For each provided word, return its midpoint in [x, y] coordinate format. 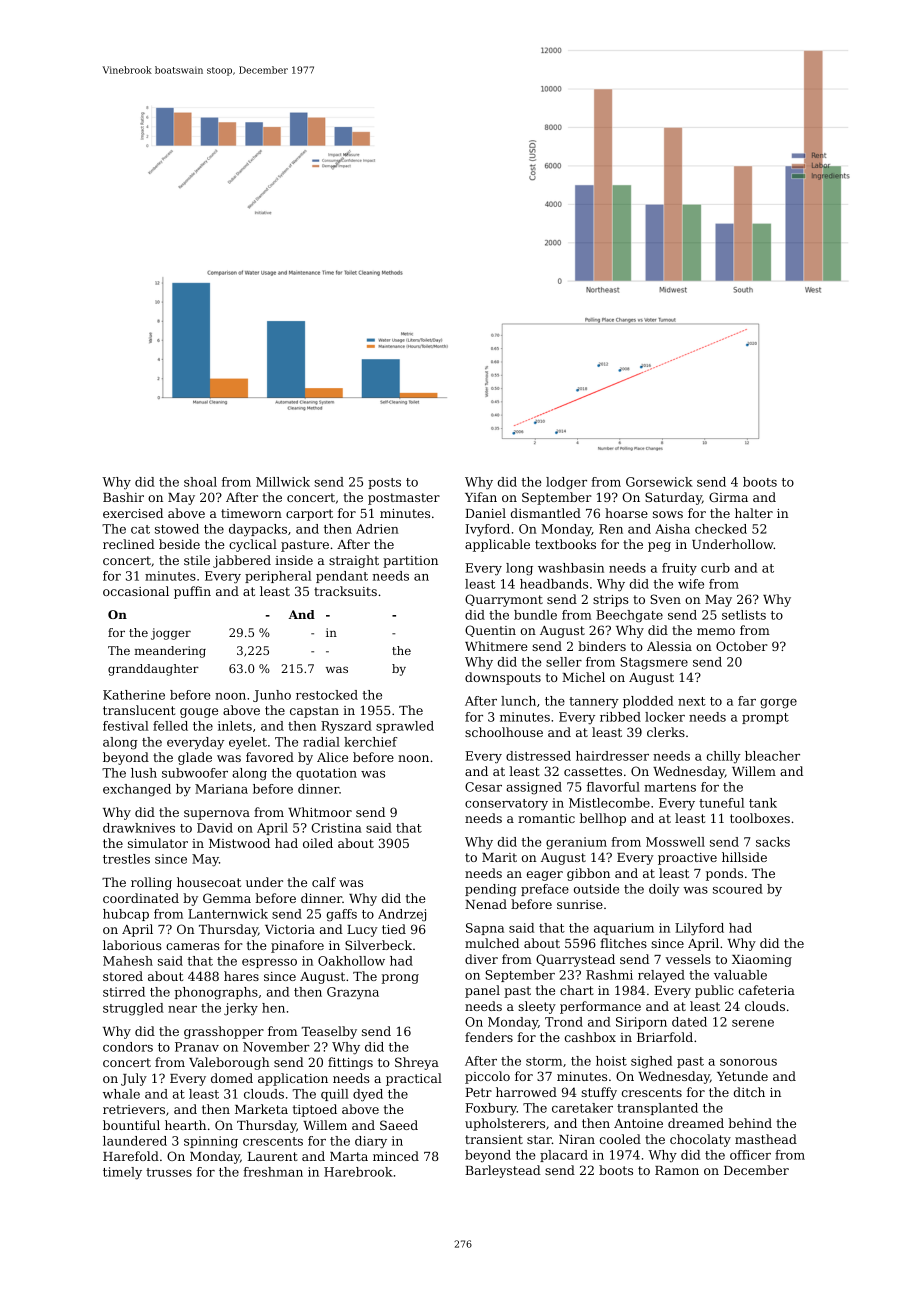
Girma [728, 497]
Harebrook [358, 1172]
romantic [546, 818]
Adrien [377, 529]
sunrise [580, 904]
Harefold [131, 1156]
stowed [177, 529]
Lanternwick [228, 914]
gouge [199, 713]
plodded [648, 702]
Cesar [483, 787]
